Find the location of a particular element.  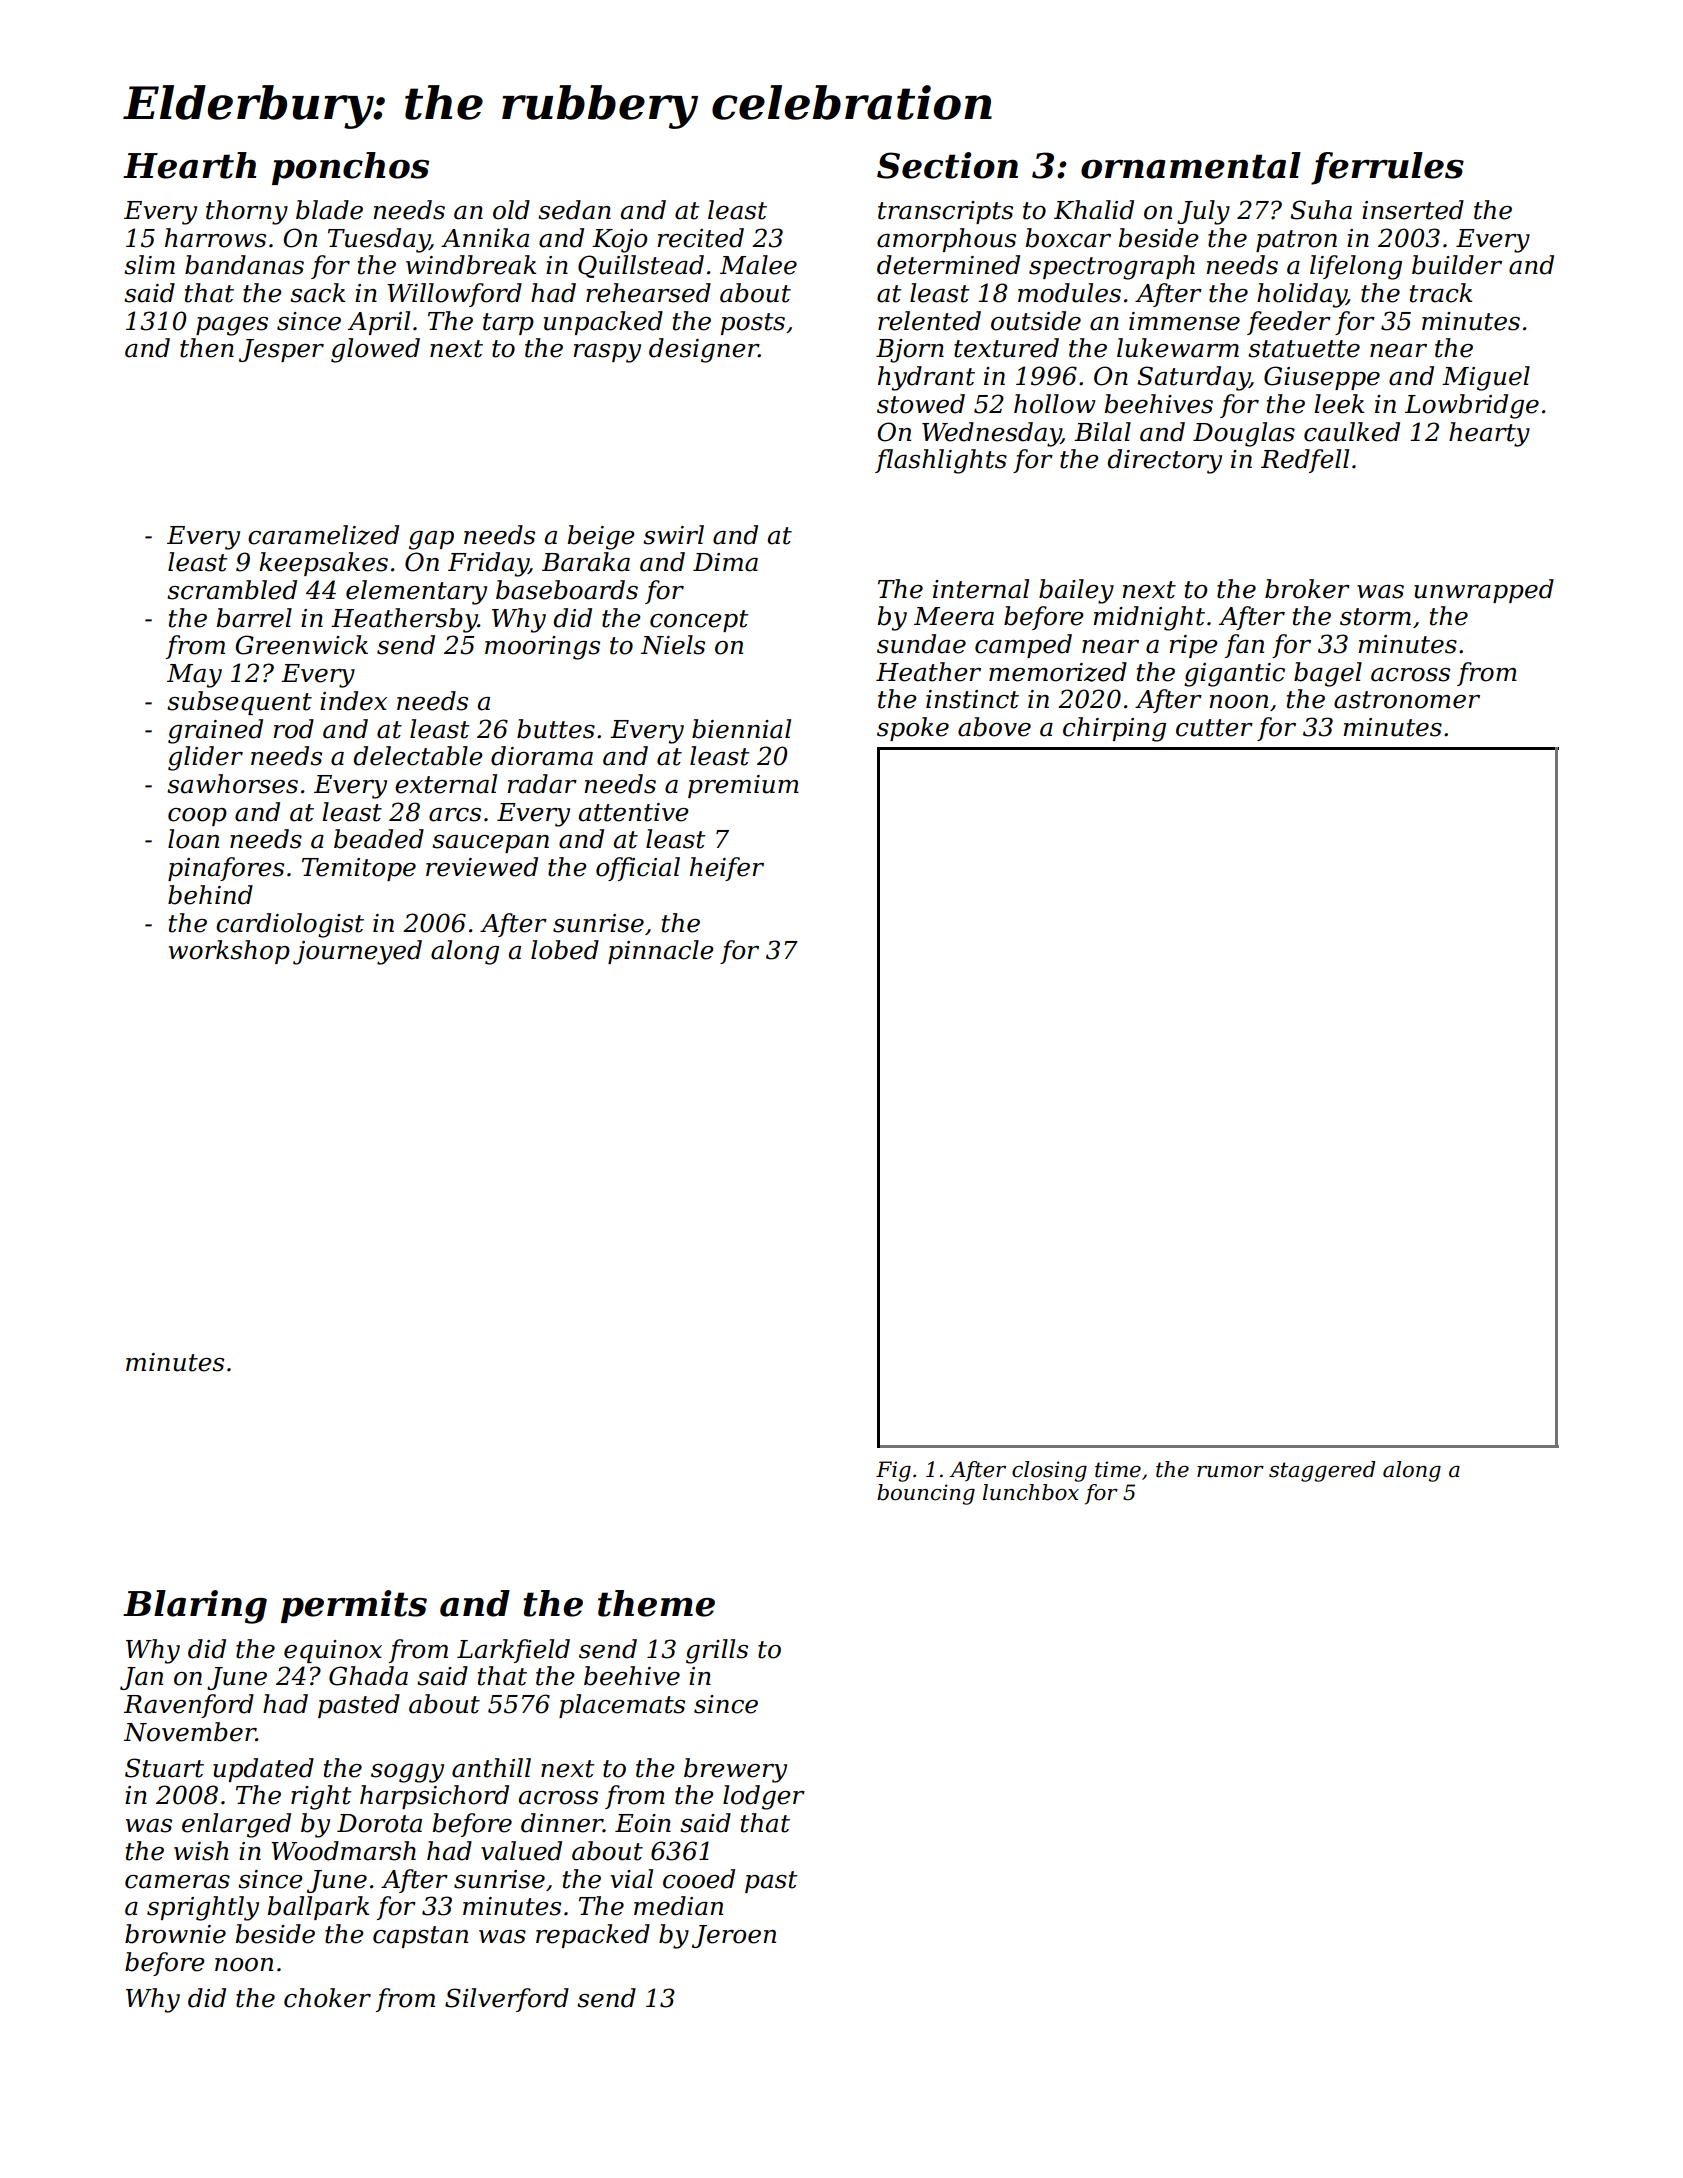

brownie is located at coordinates (175, 1934).
